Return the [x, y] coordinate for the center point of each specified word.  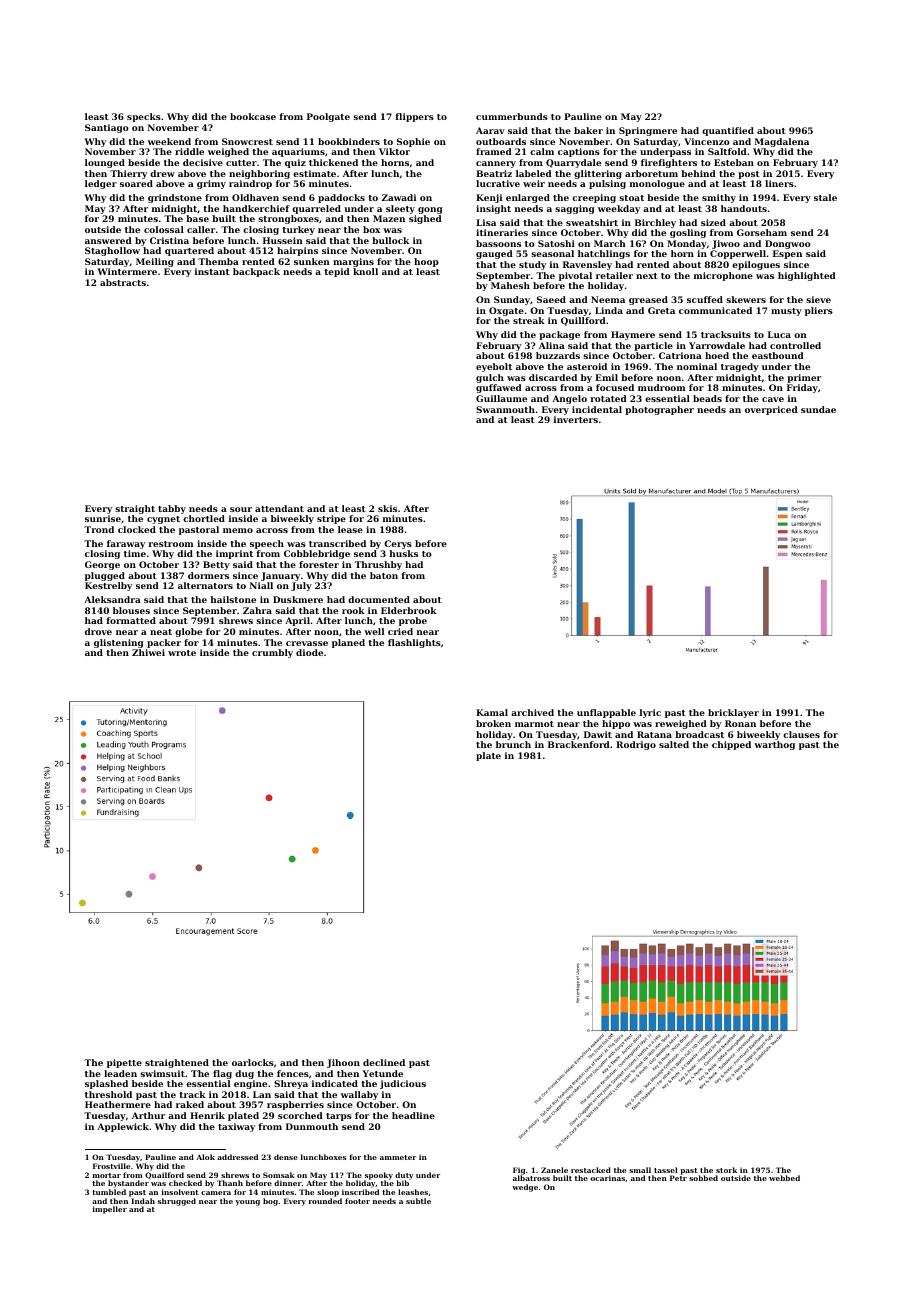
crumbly [272, 653]
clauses [801, 734]
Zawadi [399, 197]
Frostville [111, 1166]
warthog [774, 745]
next [647, 276]
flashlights [414, 643]
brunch [513, 744]
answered [108, 240]
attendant [279, 508]
